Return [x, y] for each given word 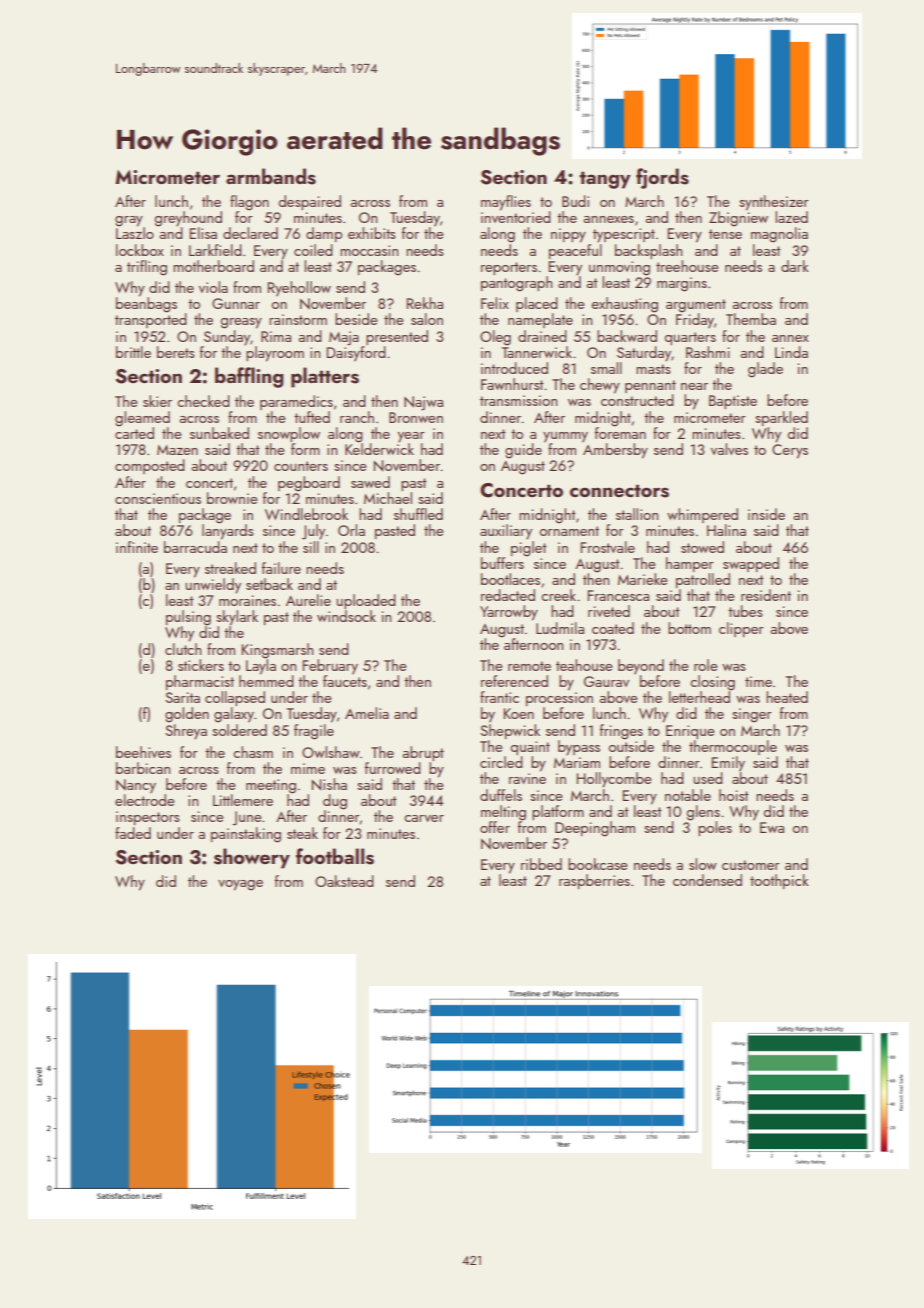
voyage [240, 885]
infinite [137, 547]
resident [766, 595]
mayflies [506, 203]
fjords [662, 178]
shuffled [418, 514]
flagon [249, 203]
